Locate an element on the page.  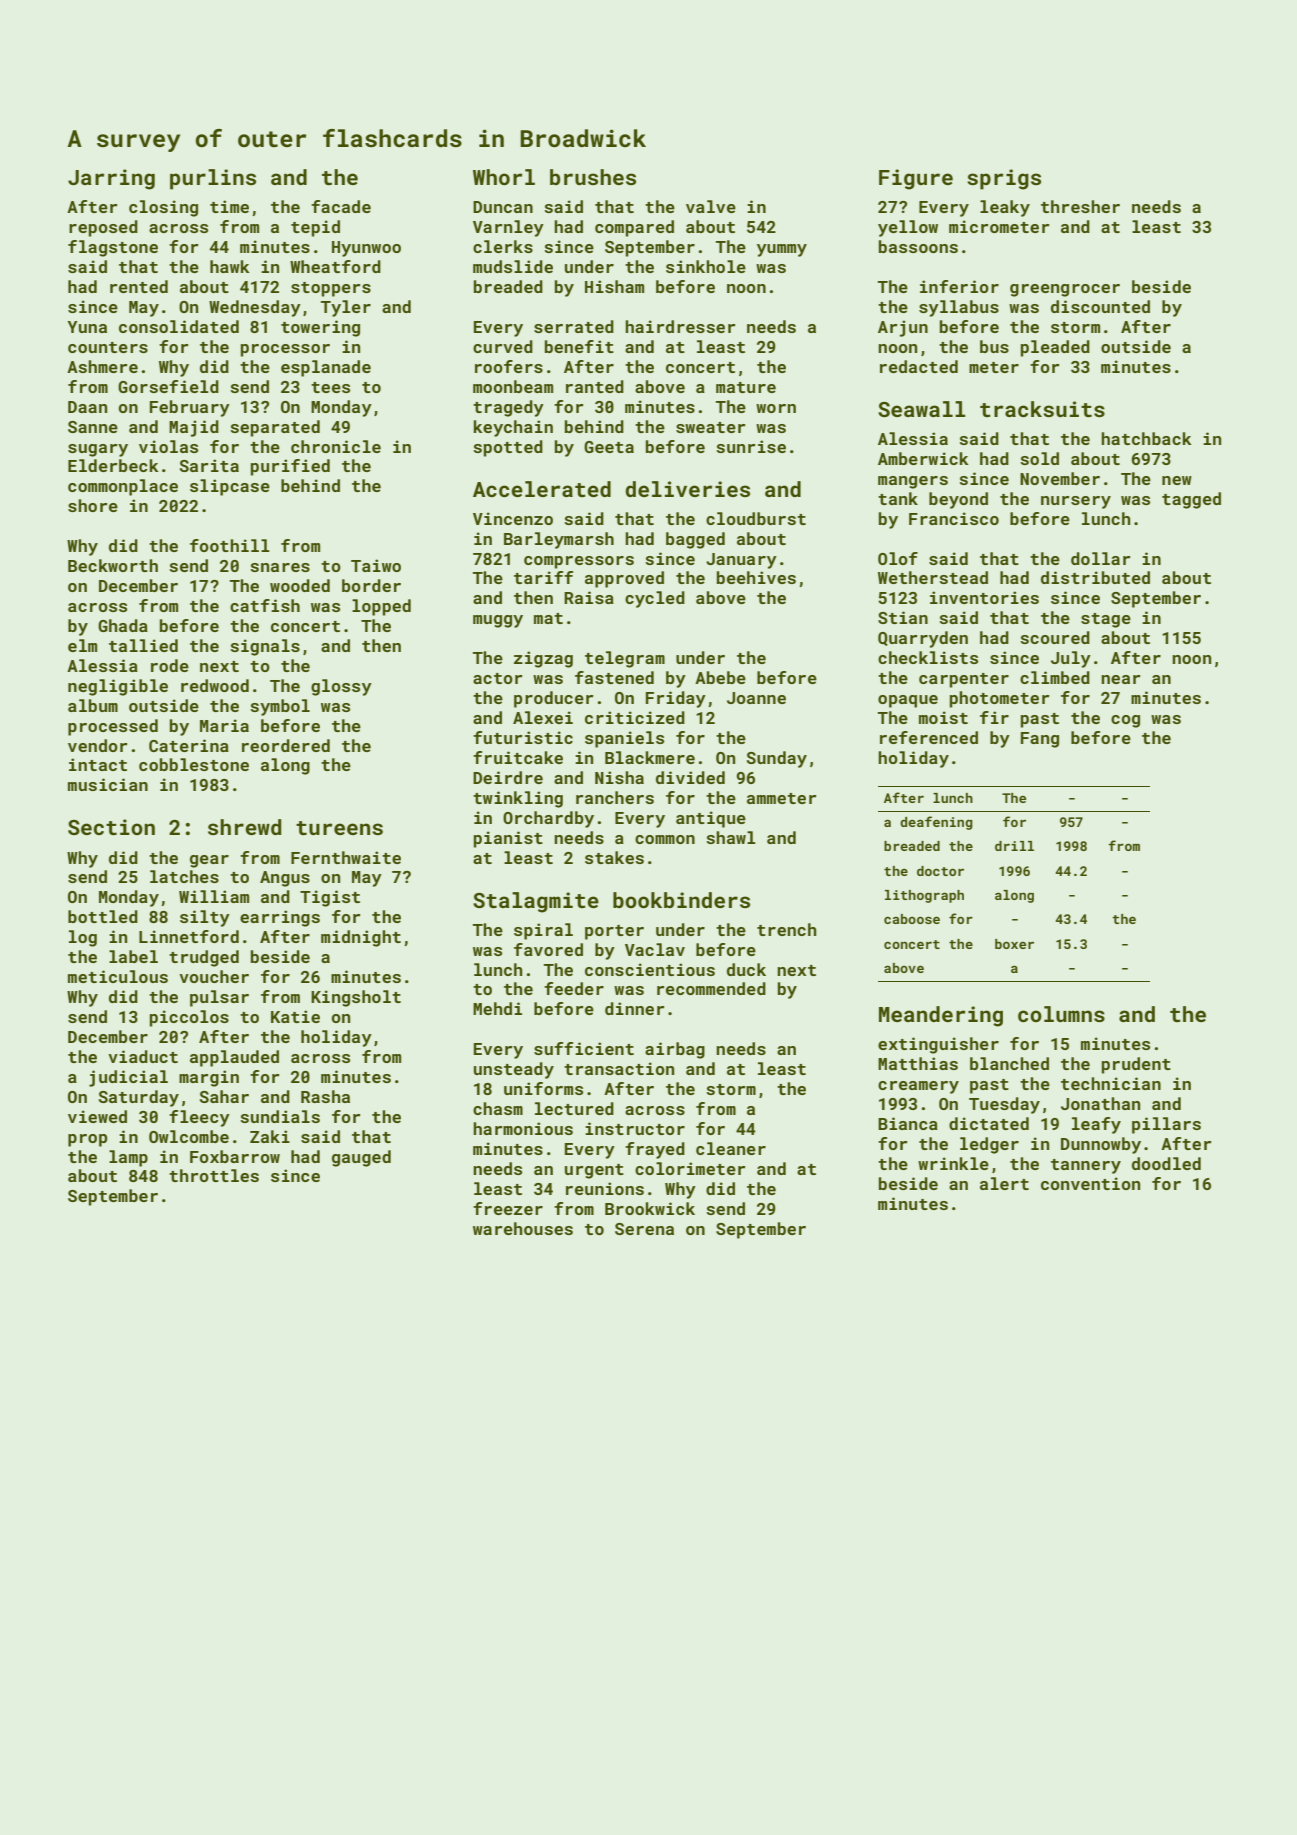
airbag is located at coordinates (675, 1050).
